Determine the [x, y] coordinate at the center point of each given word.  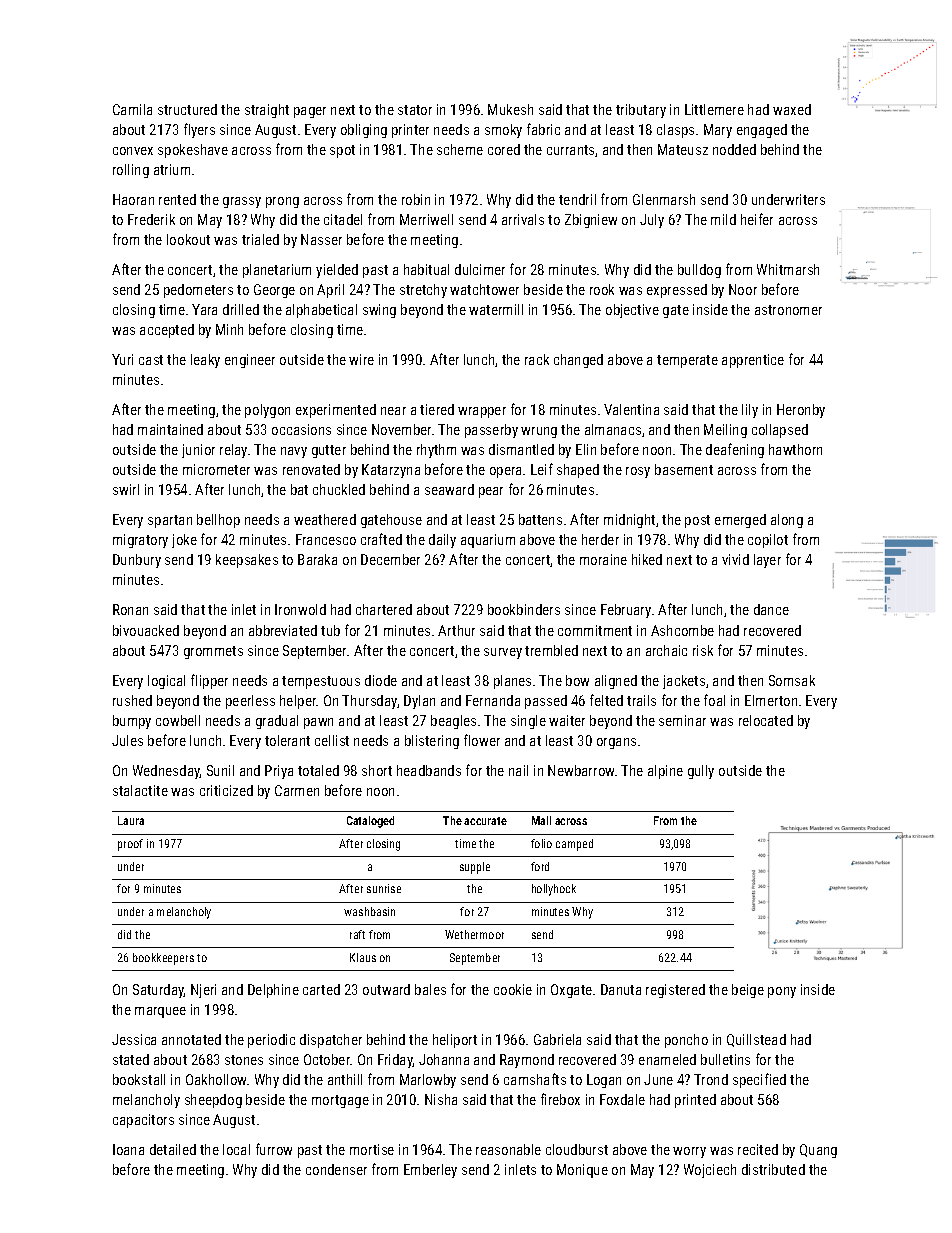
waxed [792, 109]
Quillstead [756, 1040]
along [787, 521]
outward [386, 989]
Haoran [133, 199]
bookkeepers [163, 959]
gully [701, 772]
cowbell [178, 720]
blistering [432, 742]
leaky [205, 361]
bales [430, 989]
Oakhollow [217, 1079]
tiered [437, 409]
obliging [364, 131]
